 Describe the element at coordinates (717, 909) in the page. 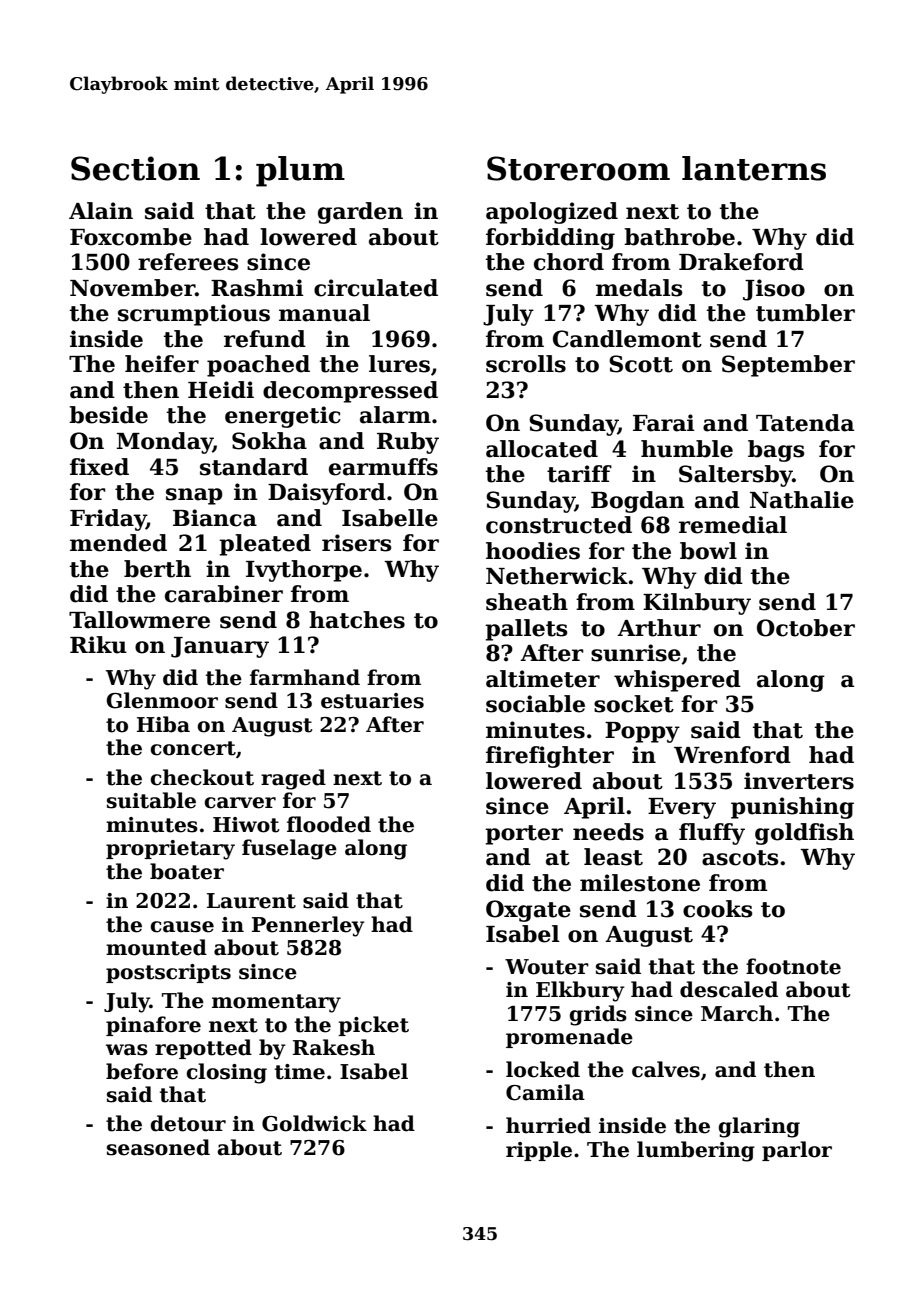

I see `cooks` at that location.
